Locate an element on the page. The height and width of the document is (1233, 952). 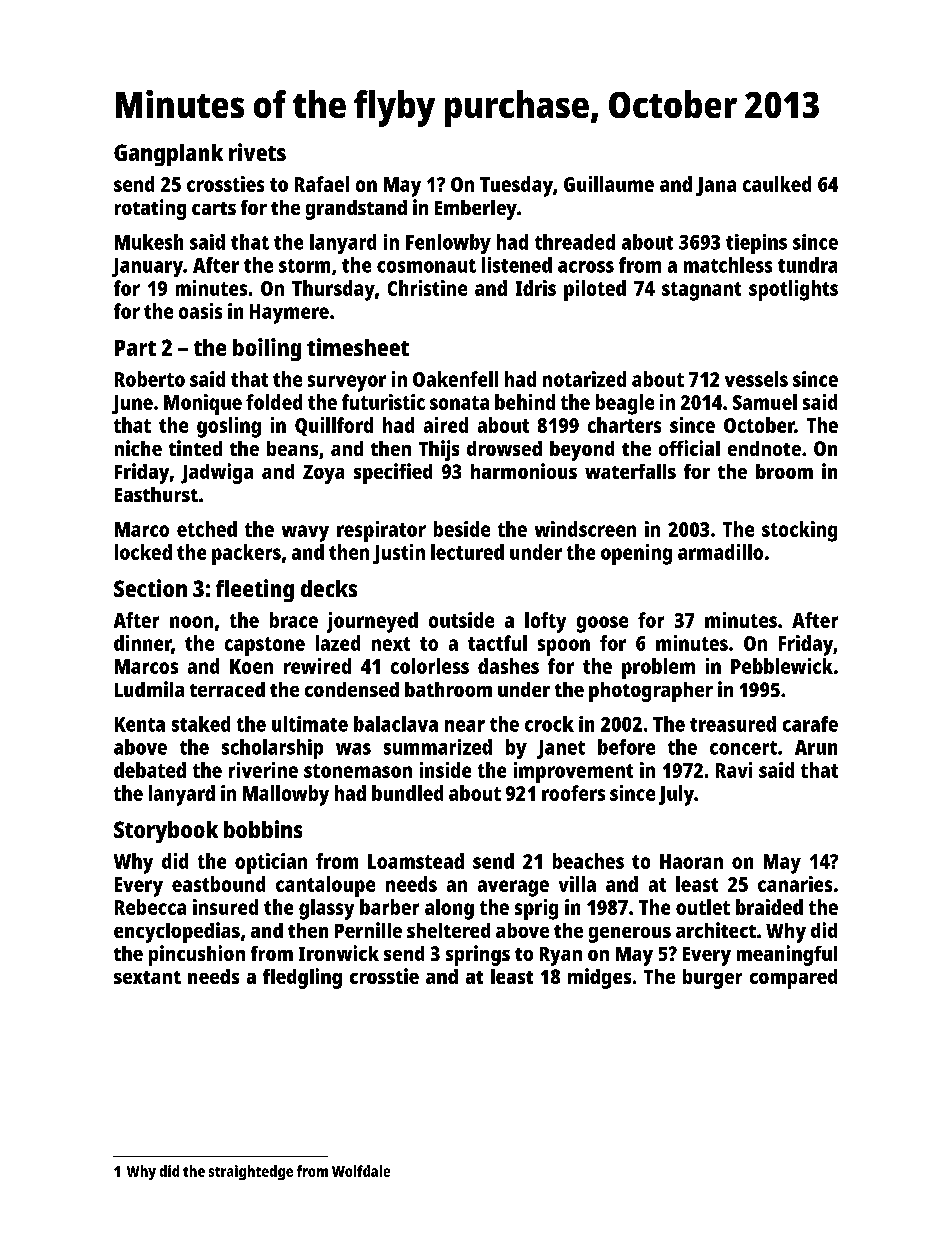
Justin is located at coordinates (399, 554).
